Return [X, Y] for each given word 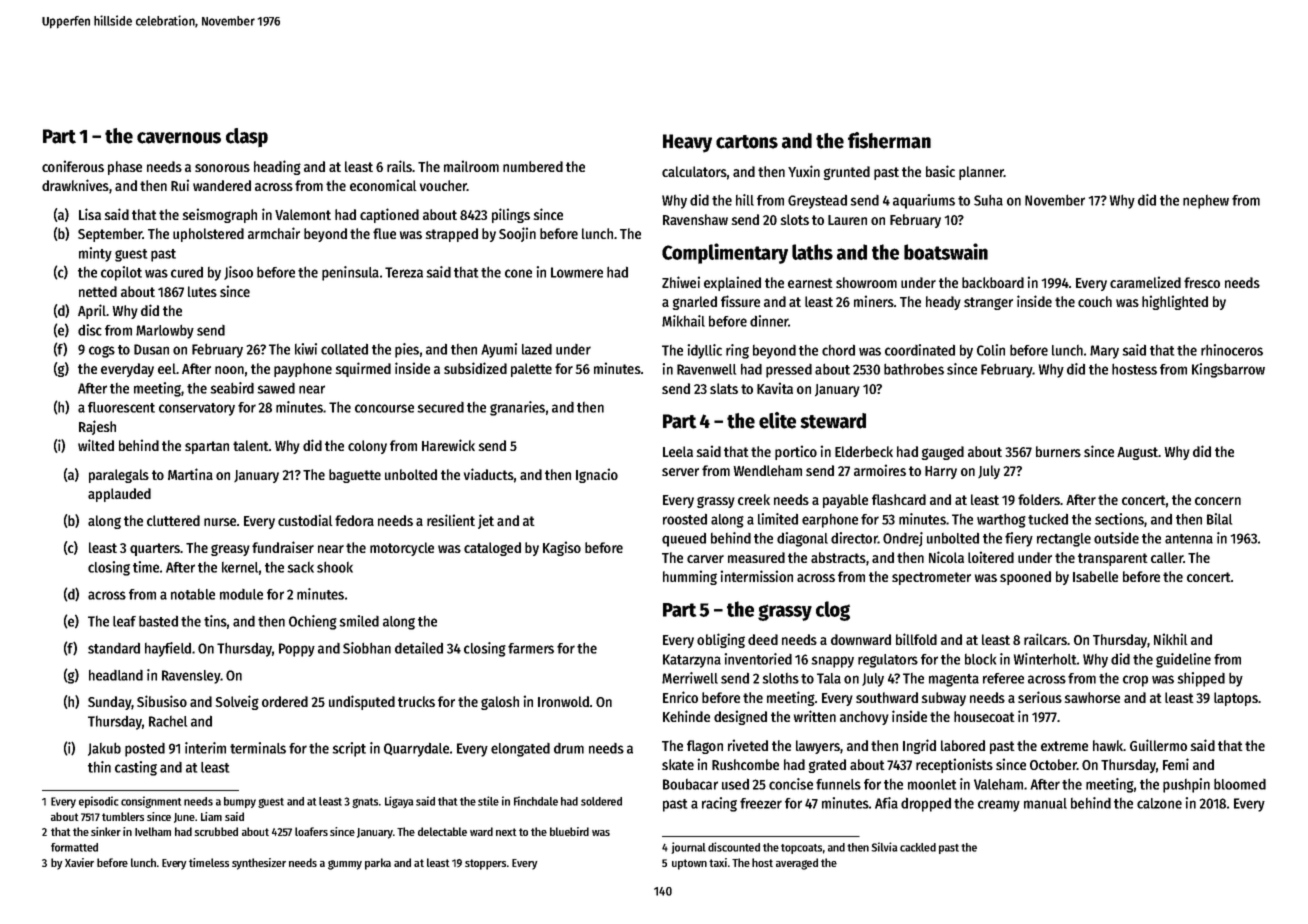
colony [367, 447]
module [241, 594]
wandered [222, 185]
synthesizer [259, 864]
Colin [991, 350]
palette [531, 370]
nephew [1206, 202]
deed [763, 639]
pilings [511, 215]
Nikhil [1170, 639]
